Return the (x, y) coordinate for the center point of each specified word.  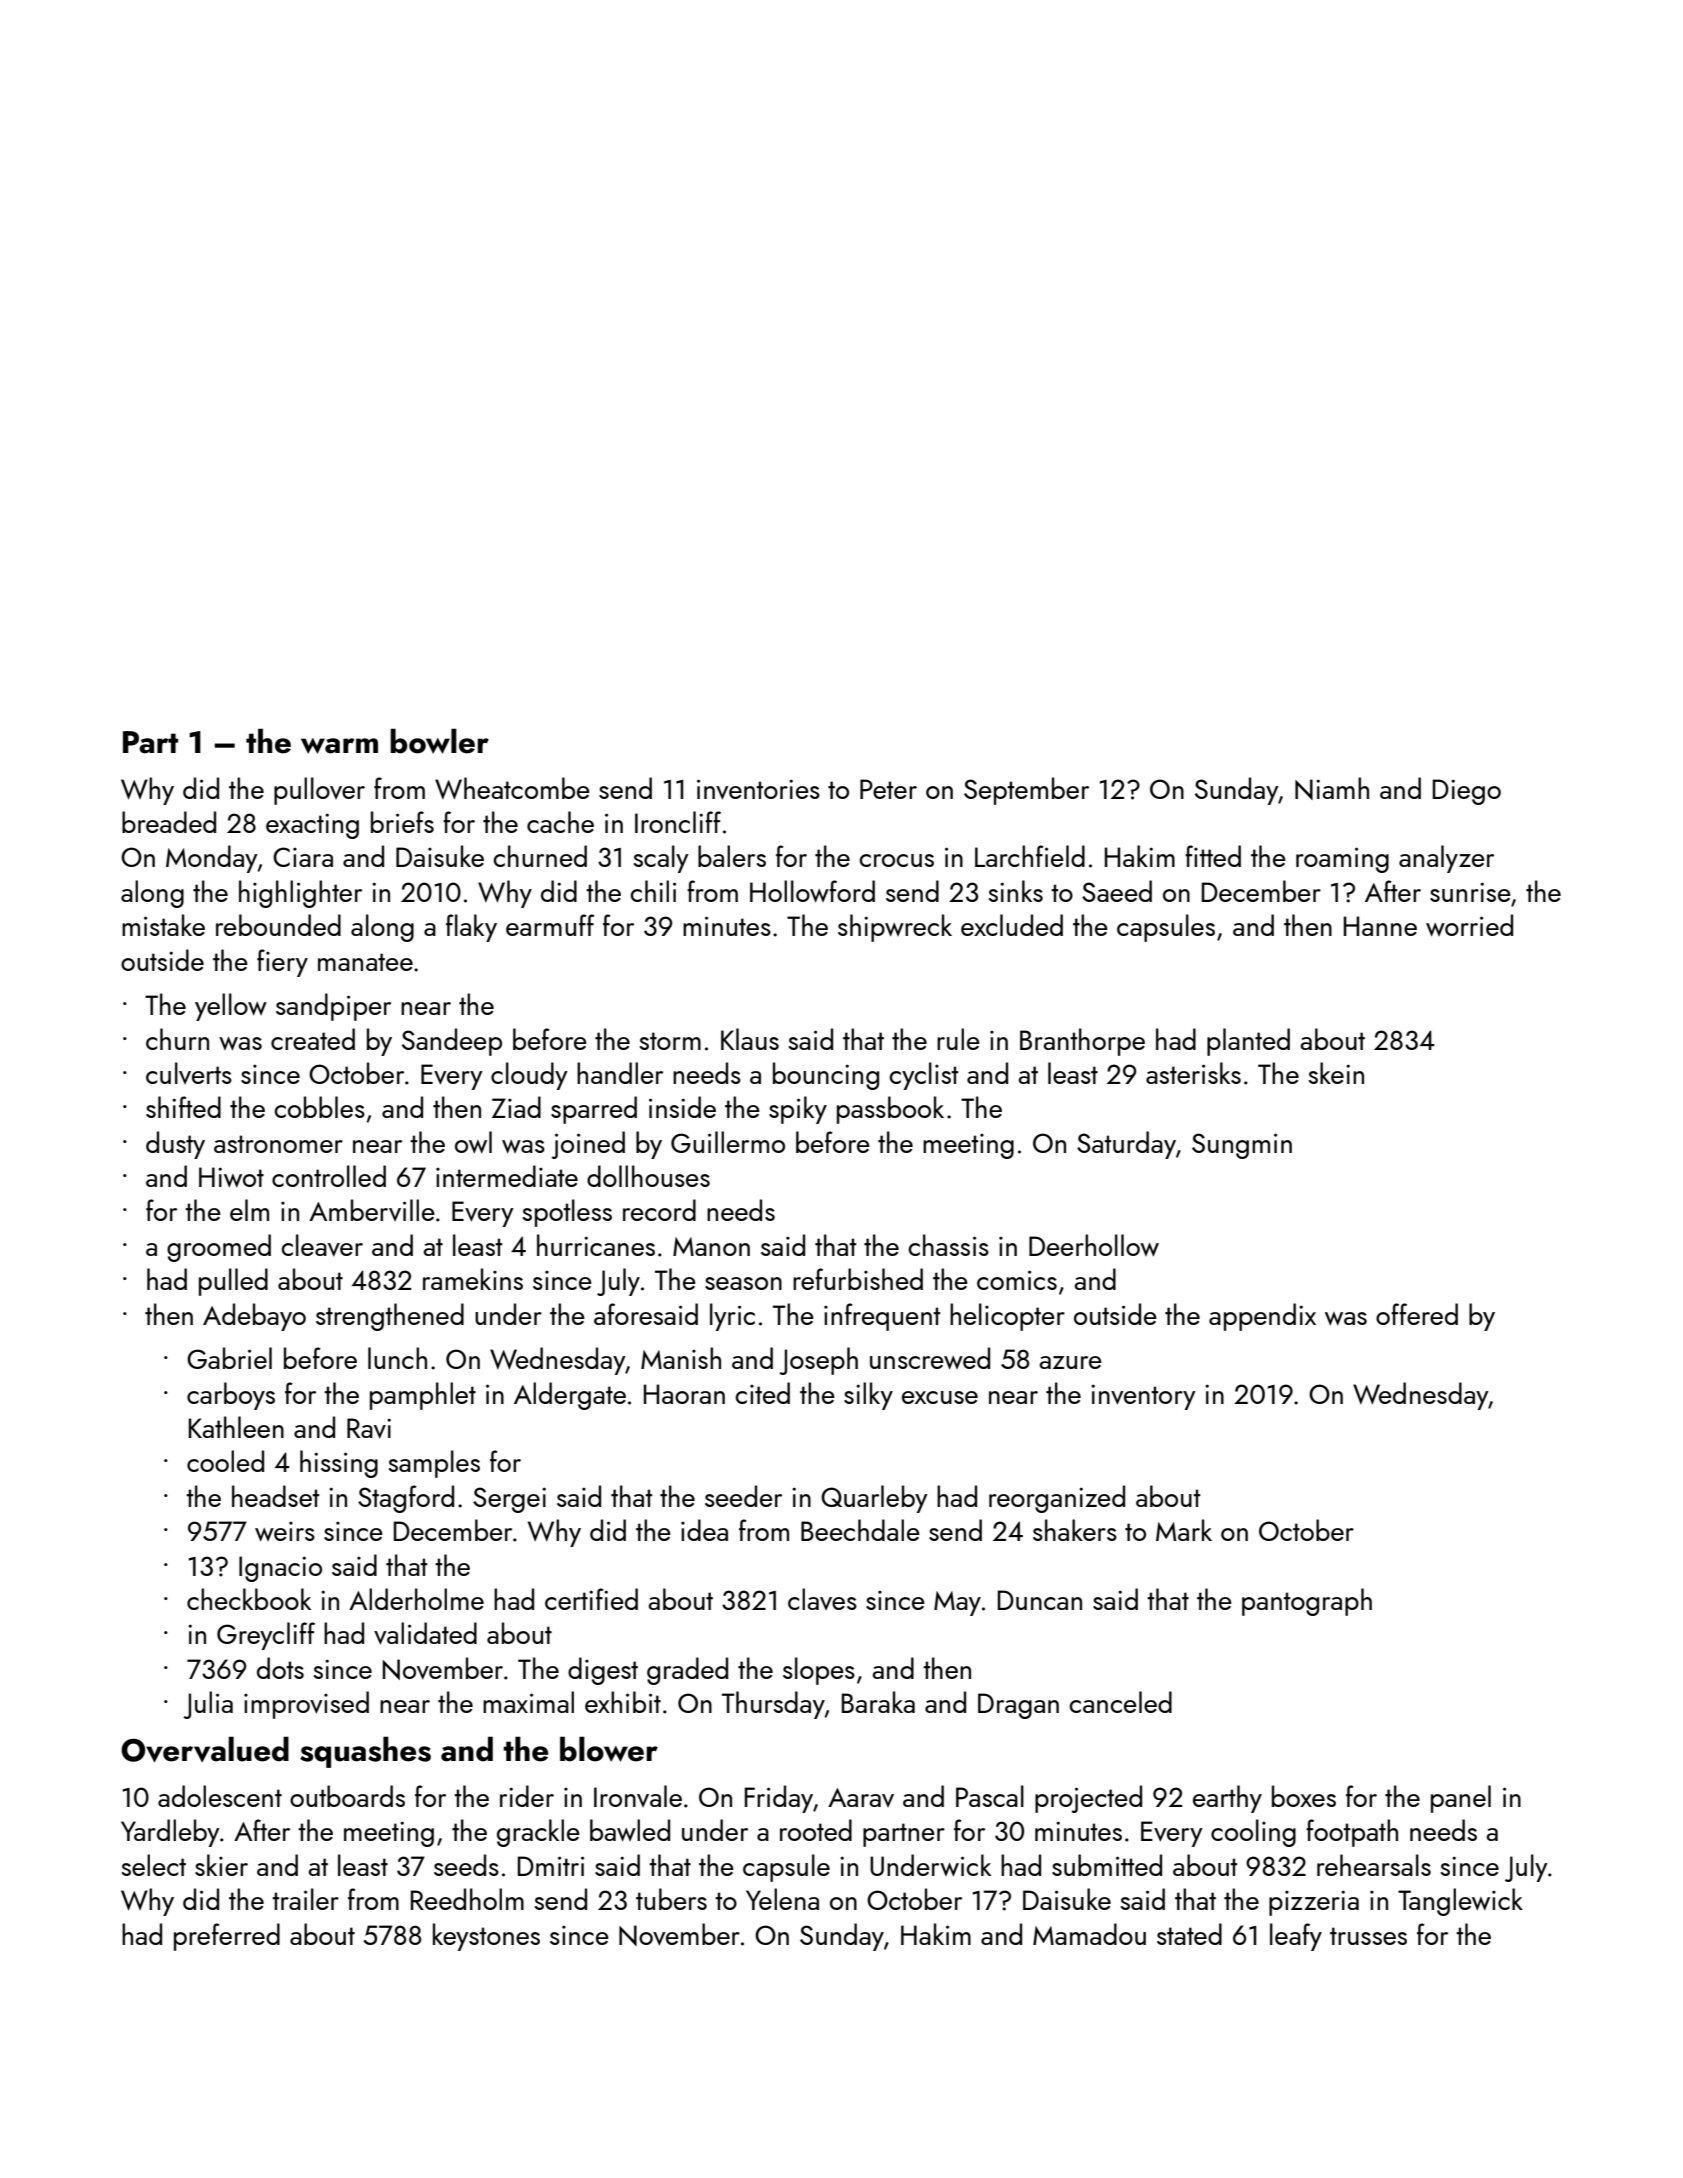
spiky (798, 1110)
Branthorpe (1082, 1042)
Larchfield (1030, 856)
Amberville (372, 1210)
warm (339, 746)
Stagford (406, 1499)
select (154, 1865)
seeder (743, 1496)
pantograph (1307, 1602)
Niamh (1332, 788)
